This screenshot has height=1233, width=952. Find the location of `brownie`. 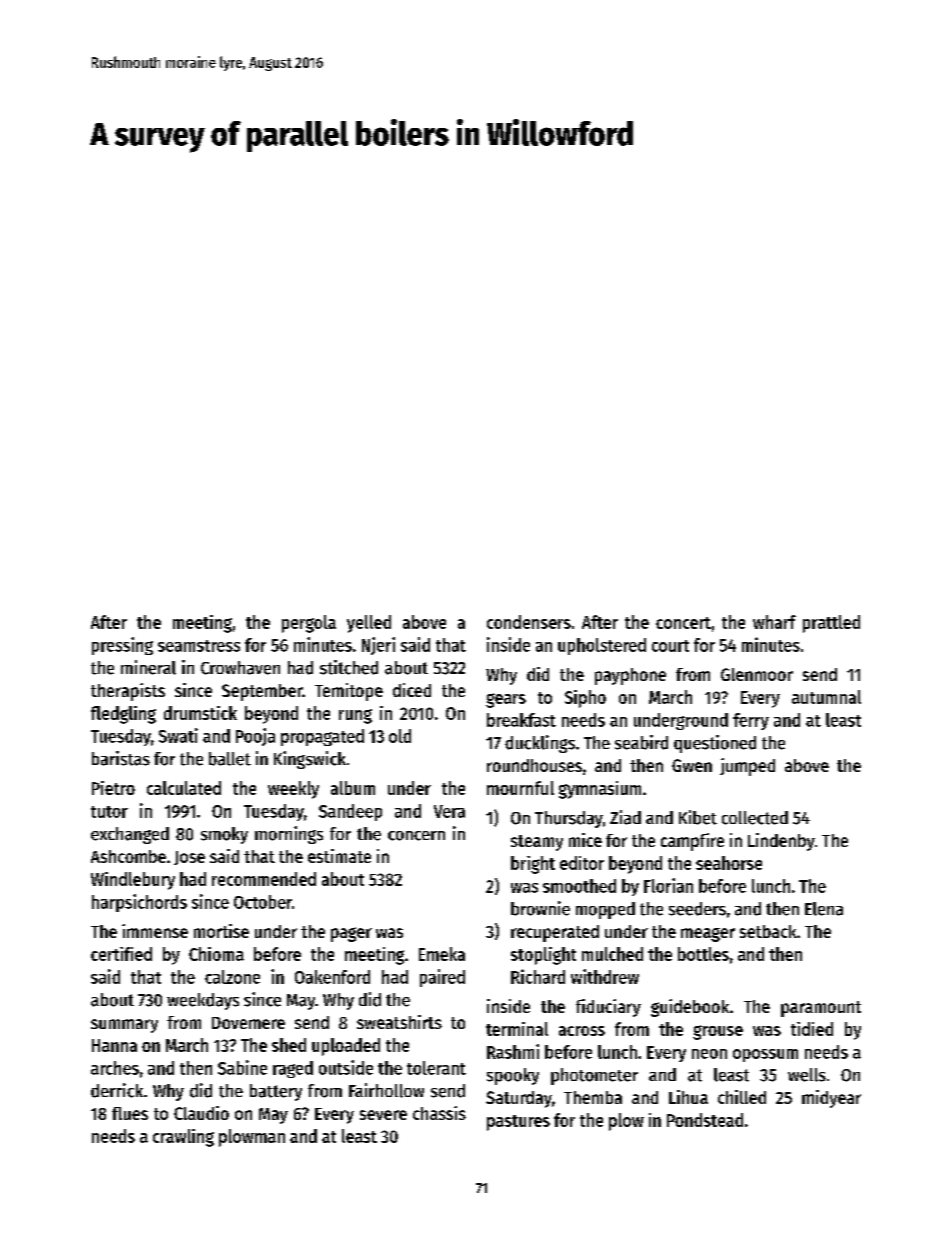

brownie is located at coordinates (540, 908).
